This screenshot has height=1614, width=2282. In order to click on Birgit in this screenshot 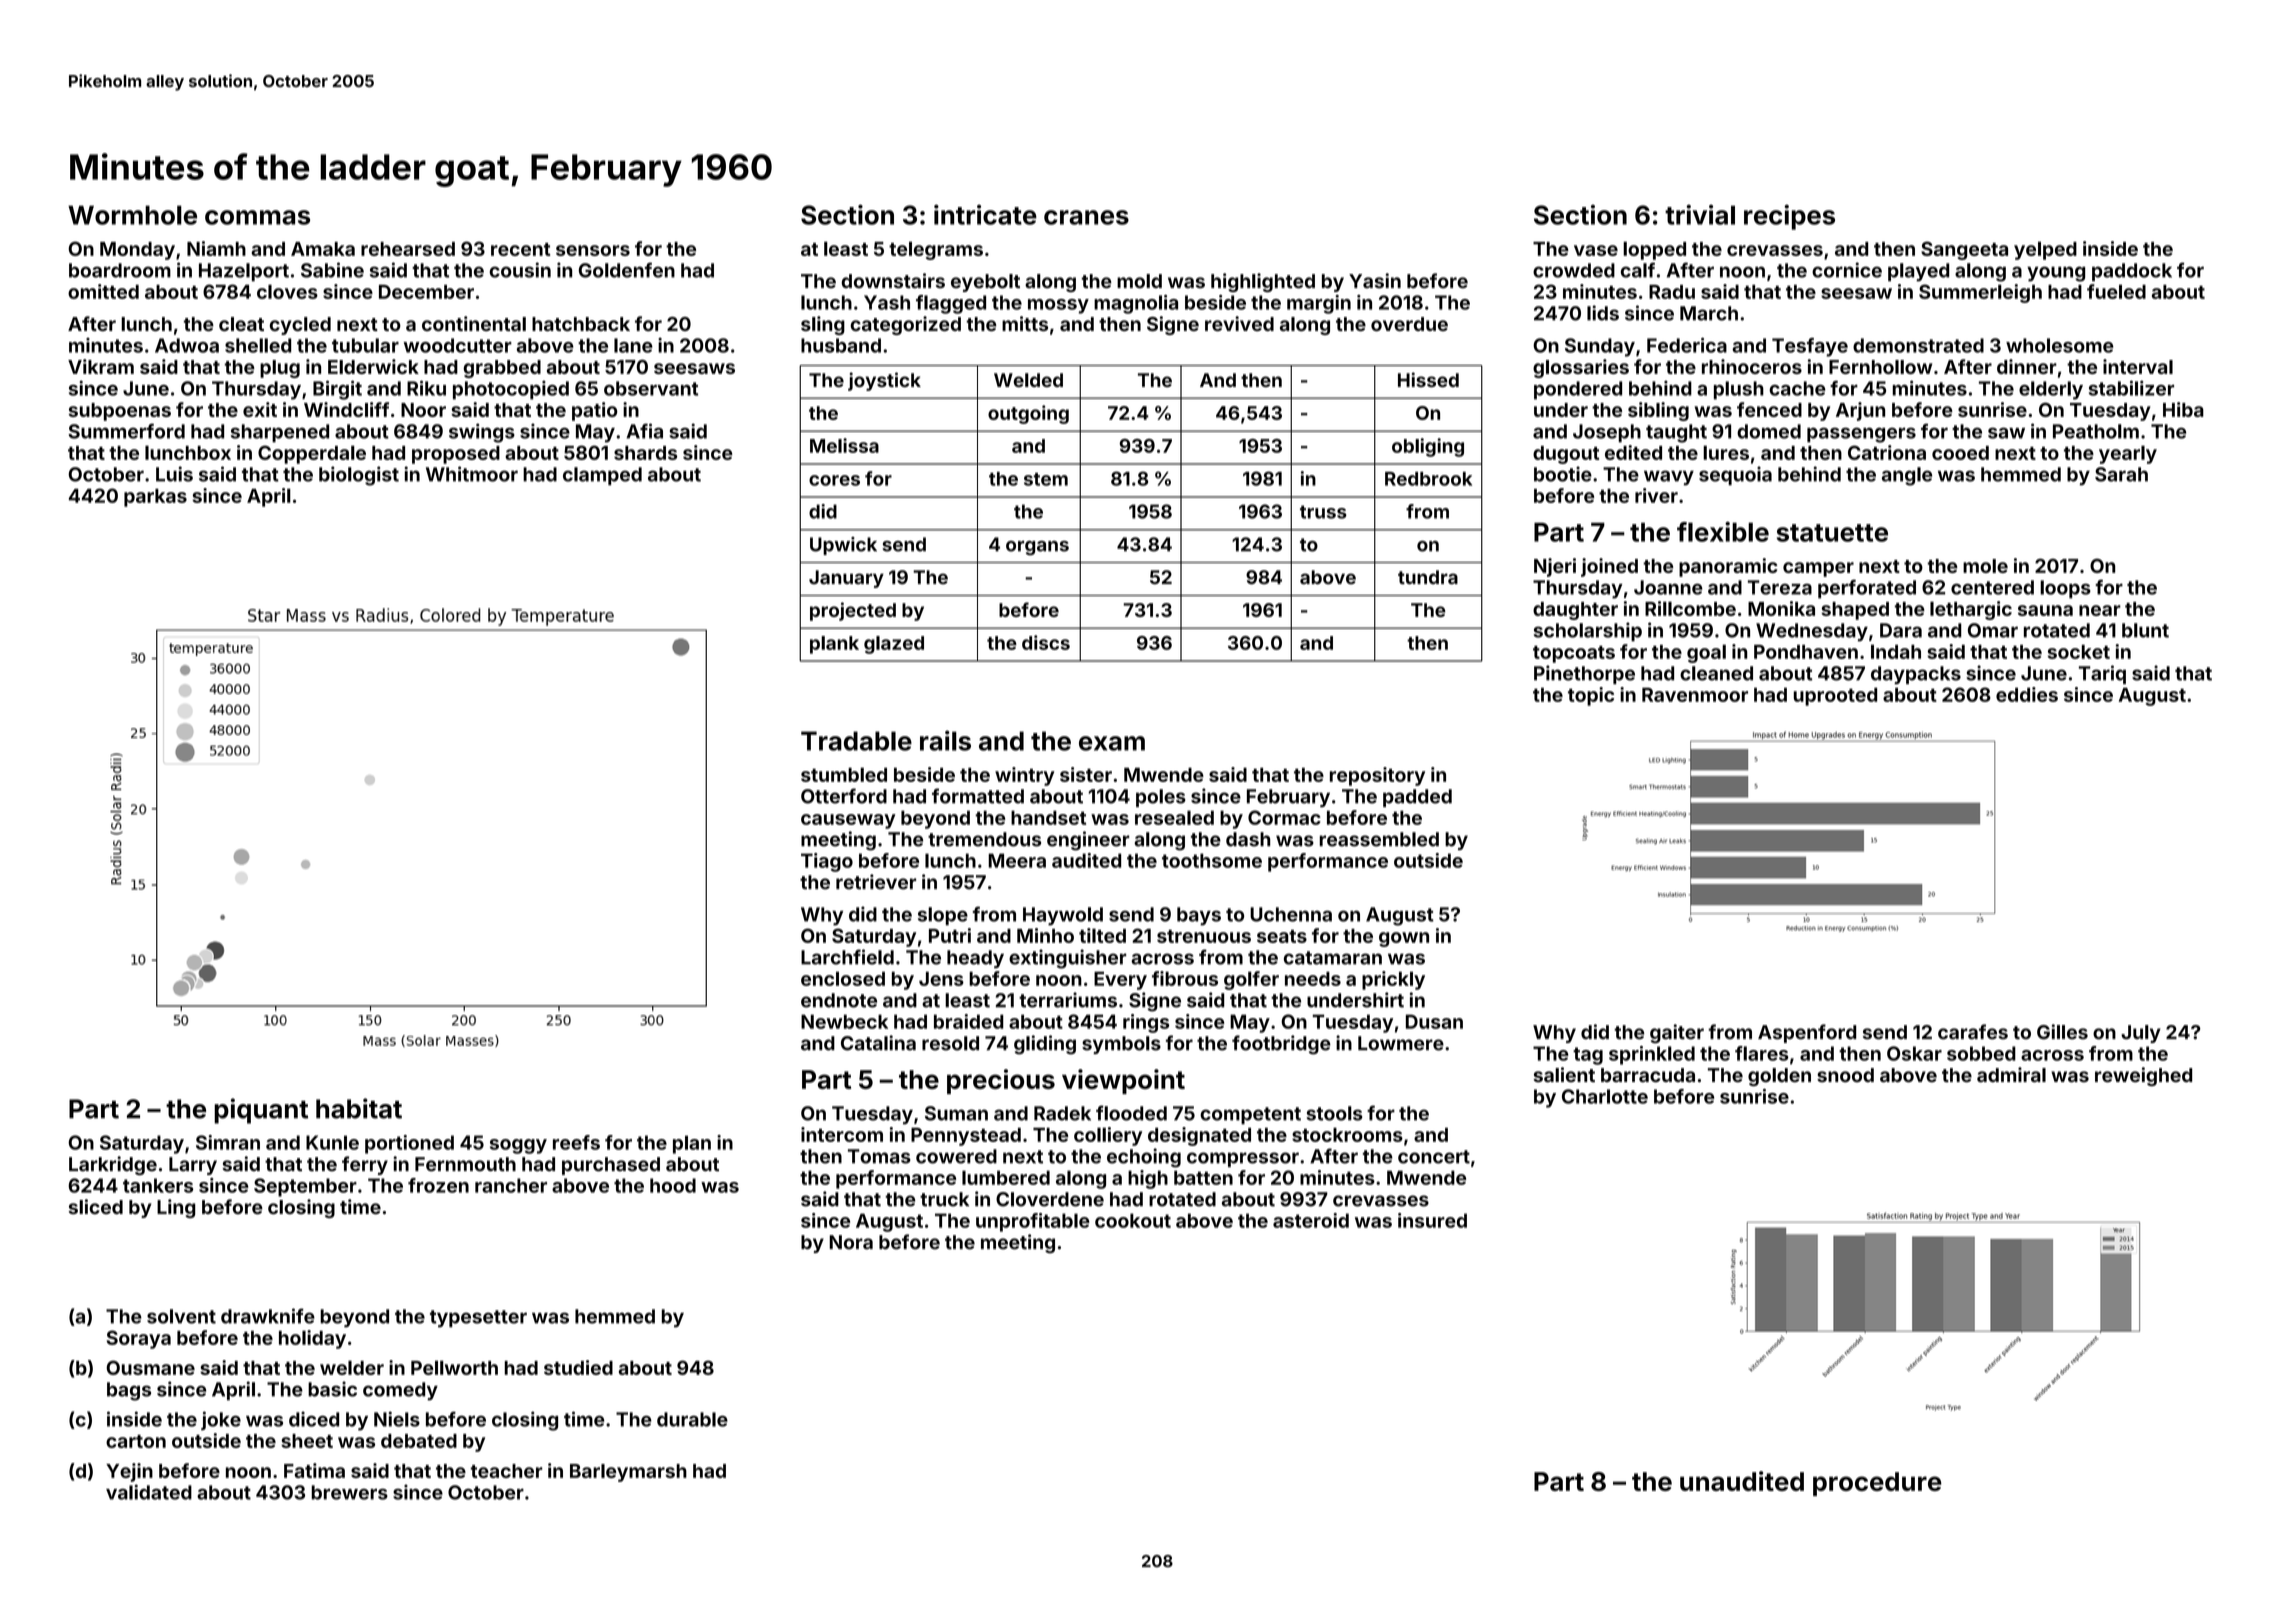, I will do `click(337, 390)`.
